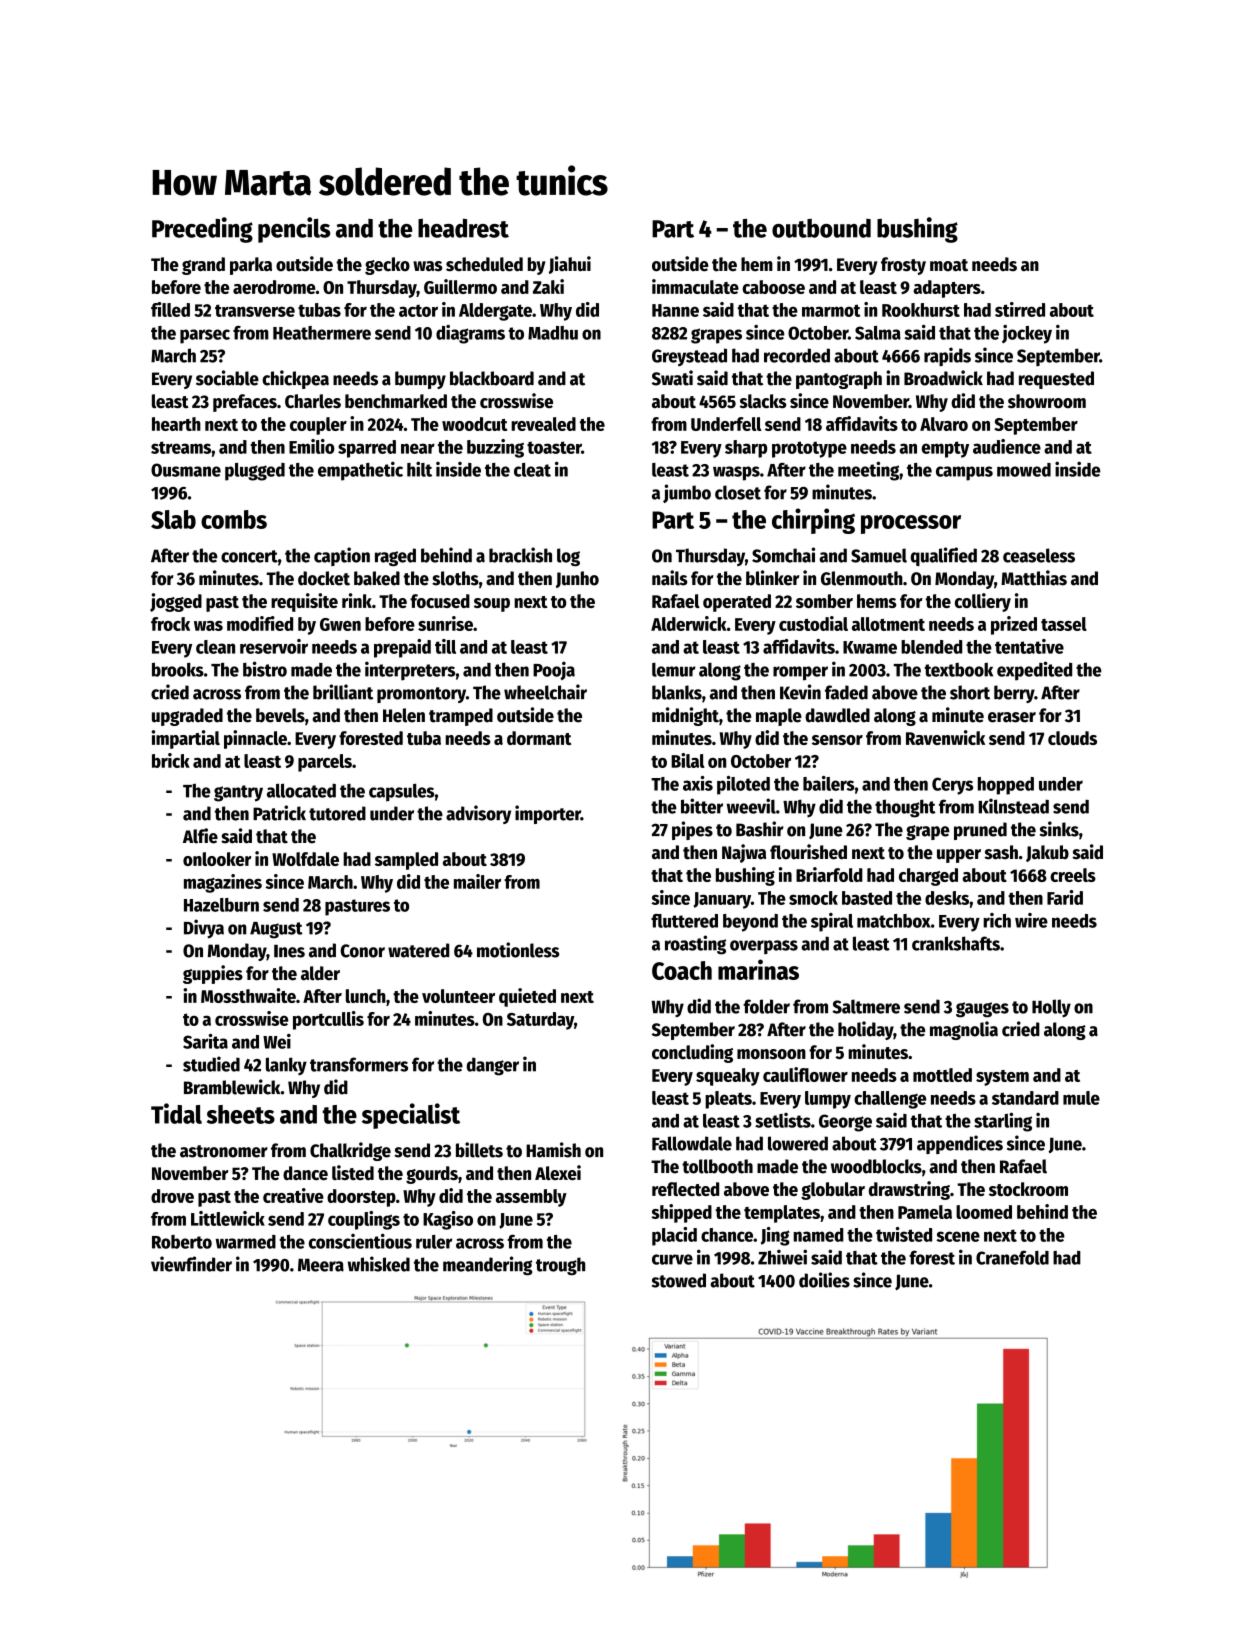 The height and width of the screenshot is (1627, 1257). I want to click on berry, so click(1014, 694).
